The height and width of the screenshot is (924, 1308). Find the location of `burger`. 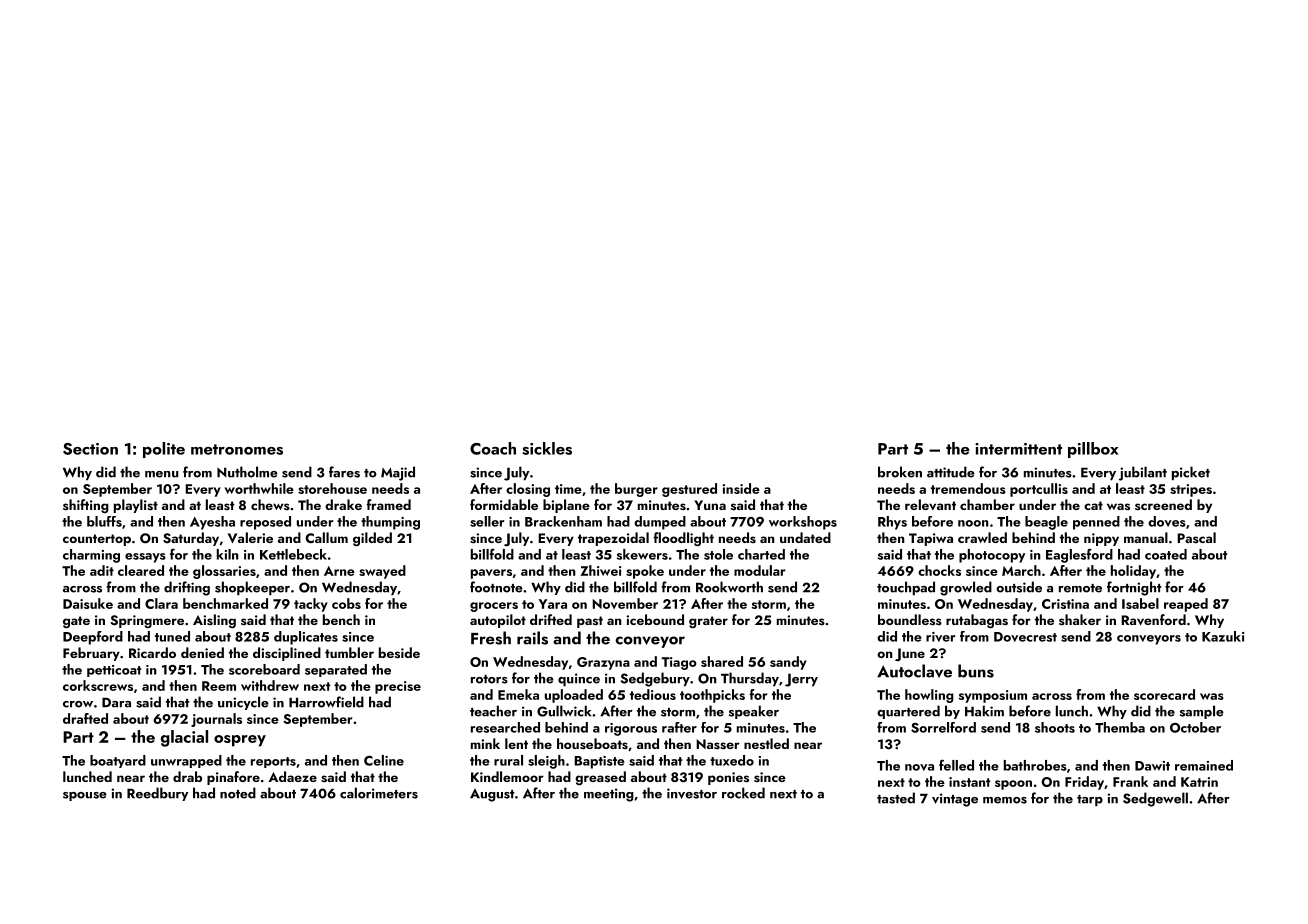

burger is located at coordinates (636, 490).
